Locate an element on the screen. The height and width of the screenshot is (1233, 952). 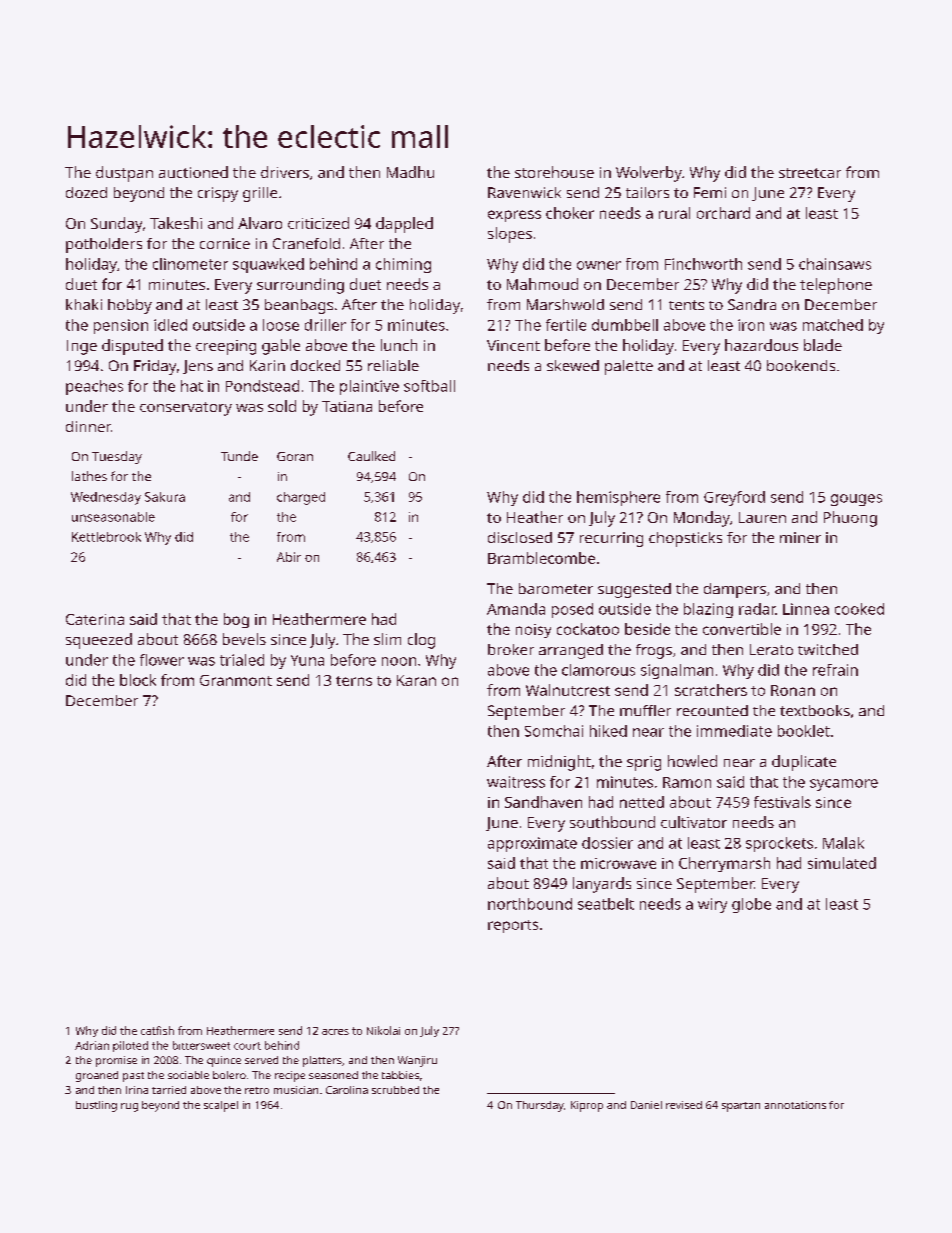
Madhu is located at coordinates (410, 172).
